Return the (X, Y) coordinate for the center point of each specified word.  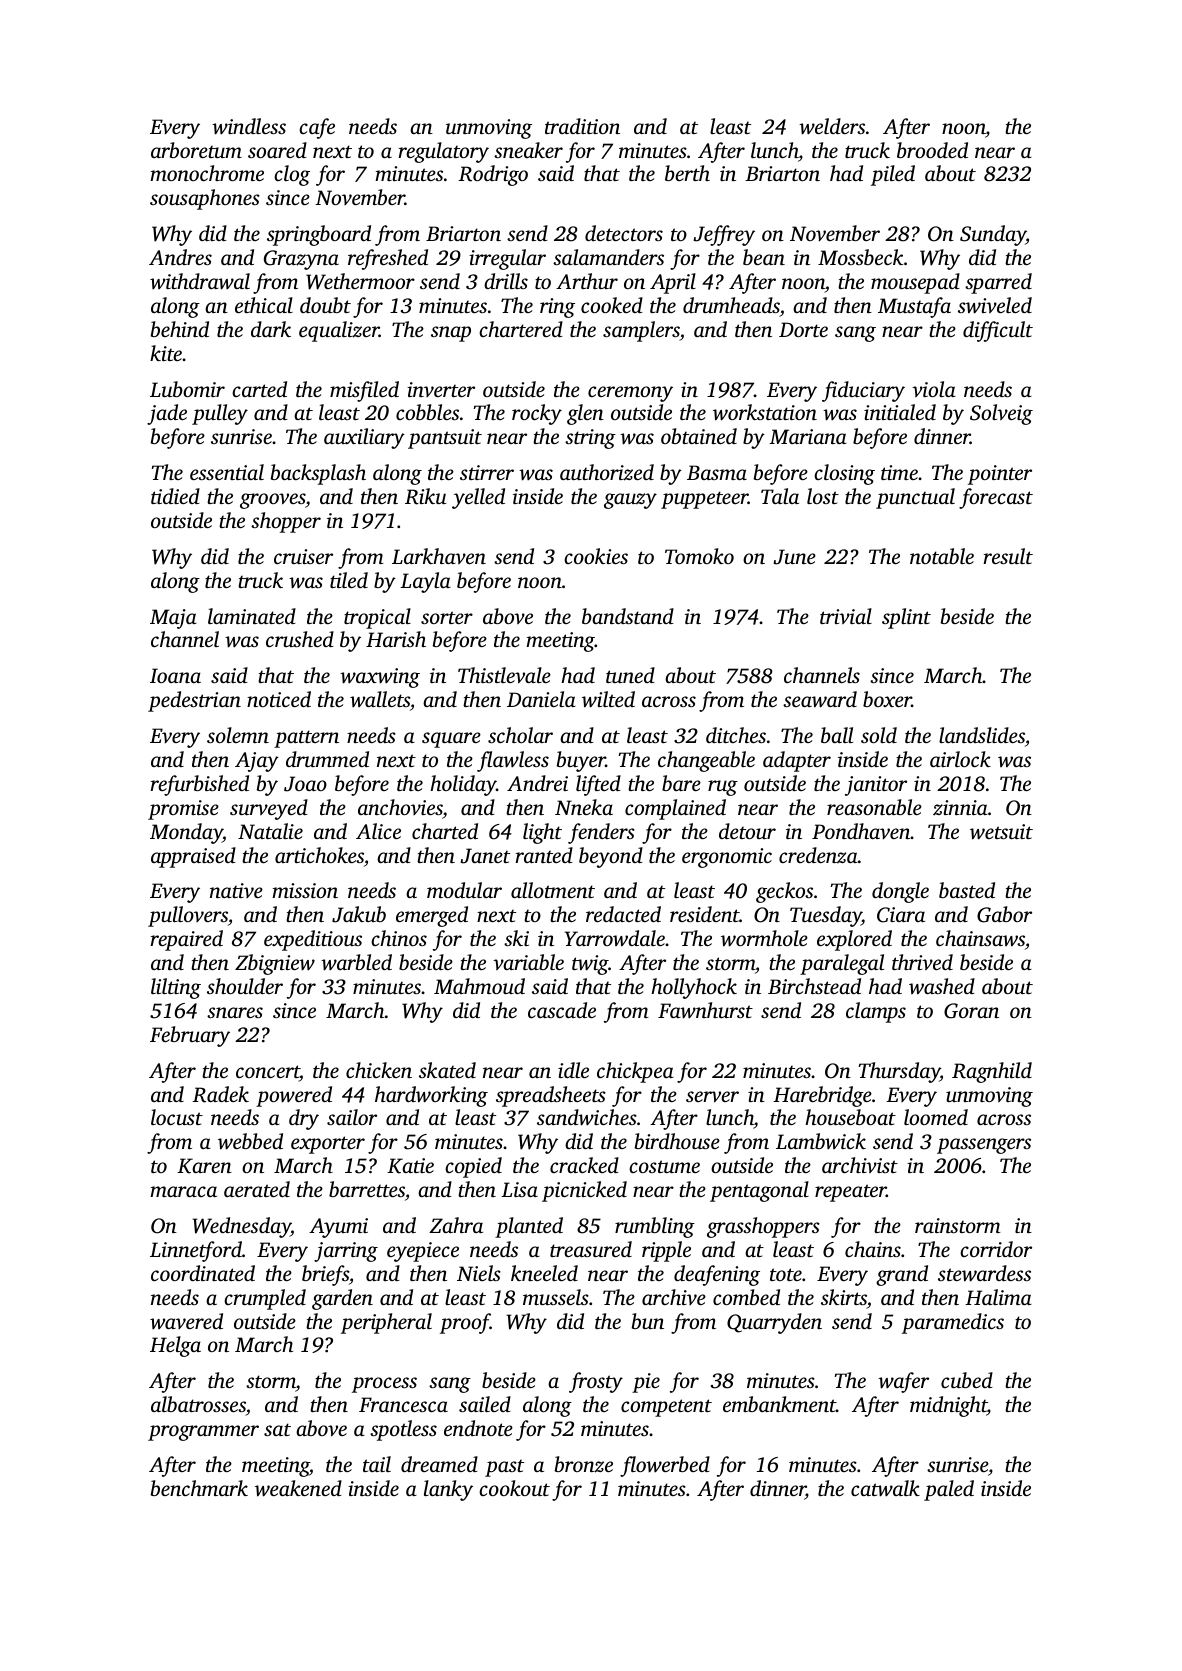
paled (949, 1490)
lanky (448, 1490)
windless (249, 126)
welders (832, 126)
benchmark (199, 1488)
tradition (582, 126)
